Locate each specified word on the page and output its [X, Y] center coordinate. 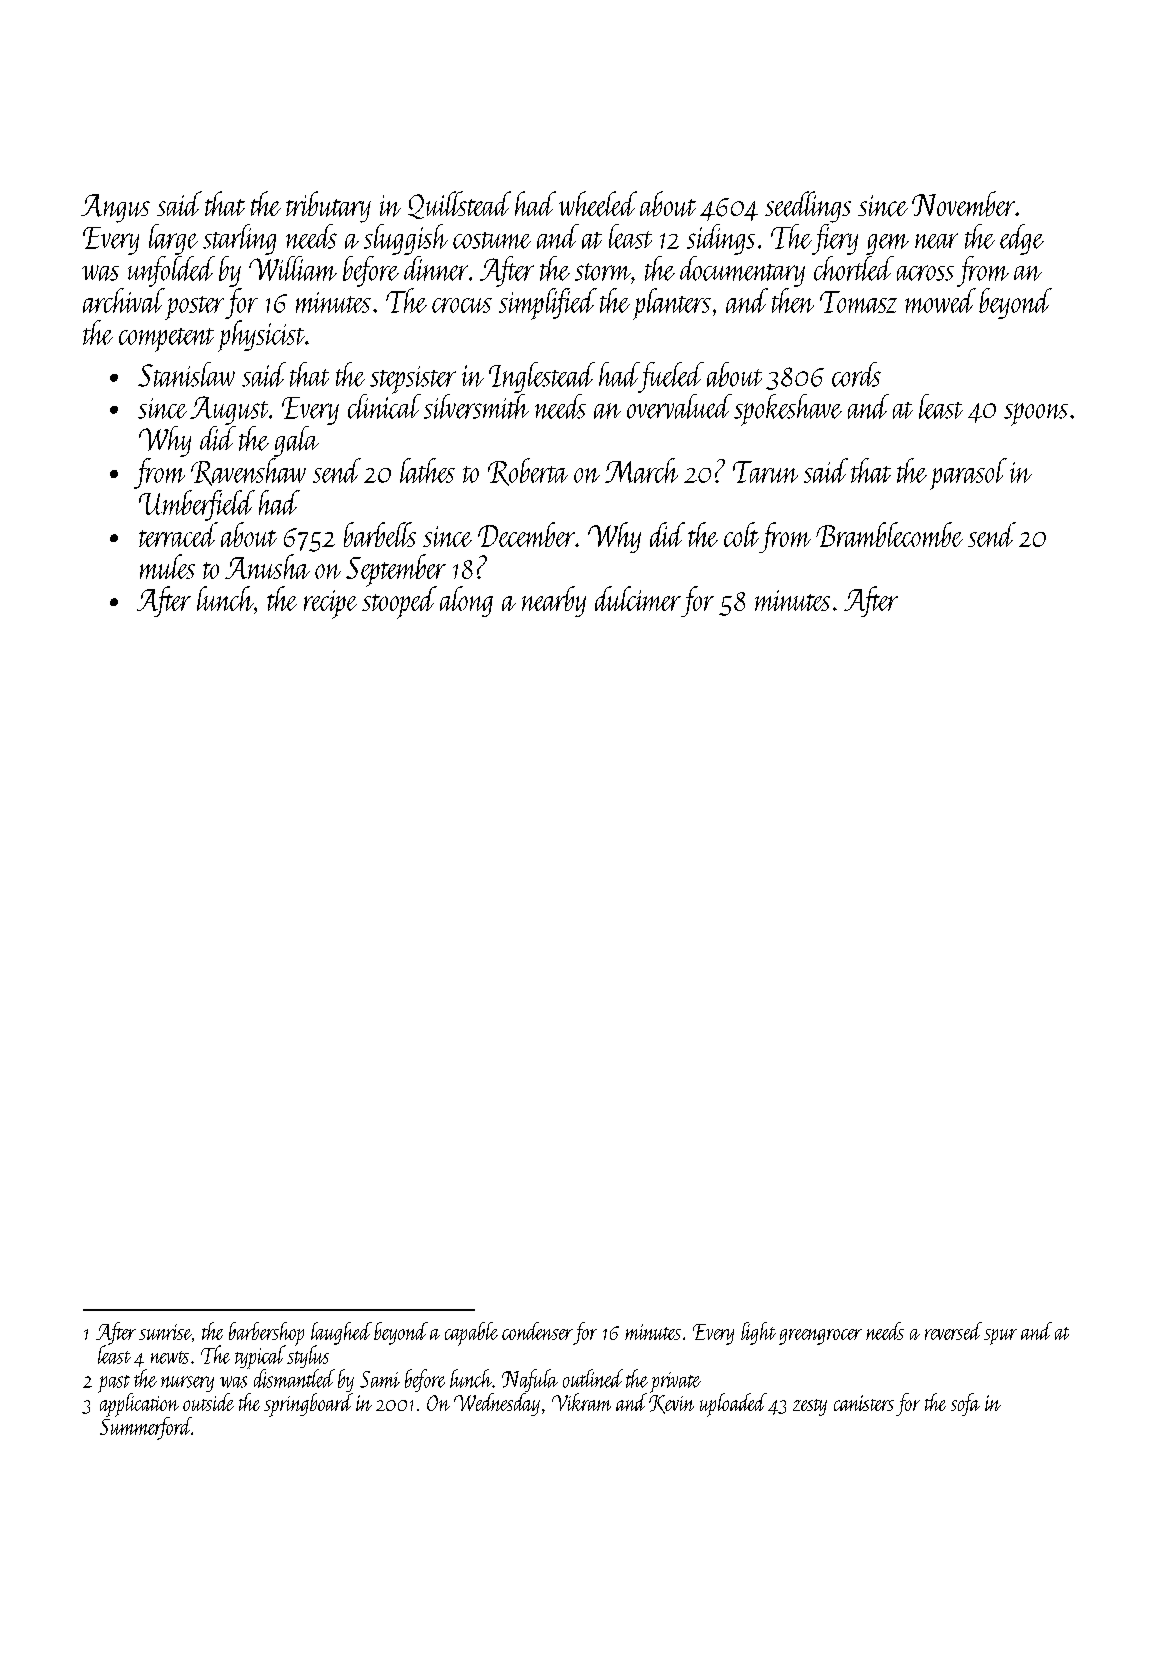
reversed [953, 1331]
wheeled [598, 204]
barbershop [266, 1333]
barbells [380, 534]
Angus [115, 208]
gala [296, 441]
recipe [330, 604]
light [758, 1333]
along [466, 601]
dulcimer [638, 598]
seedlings [808, 207]
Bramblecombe [889, 534]
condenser [537, 1331]
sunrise [165, 1332]
